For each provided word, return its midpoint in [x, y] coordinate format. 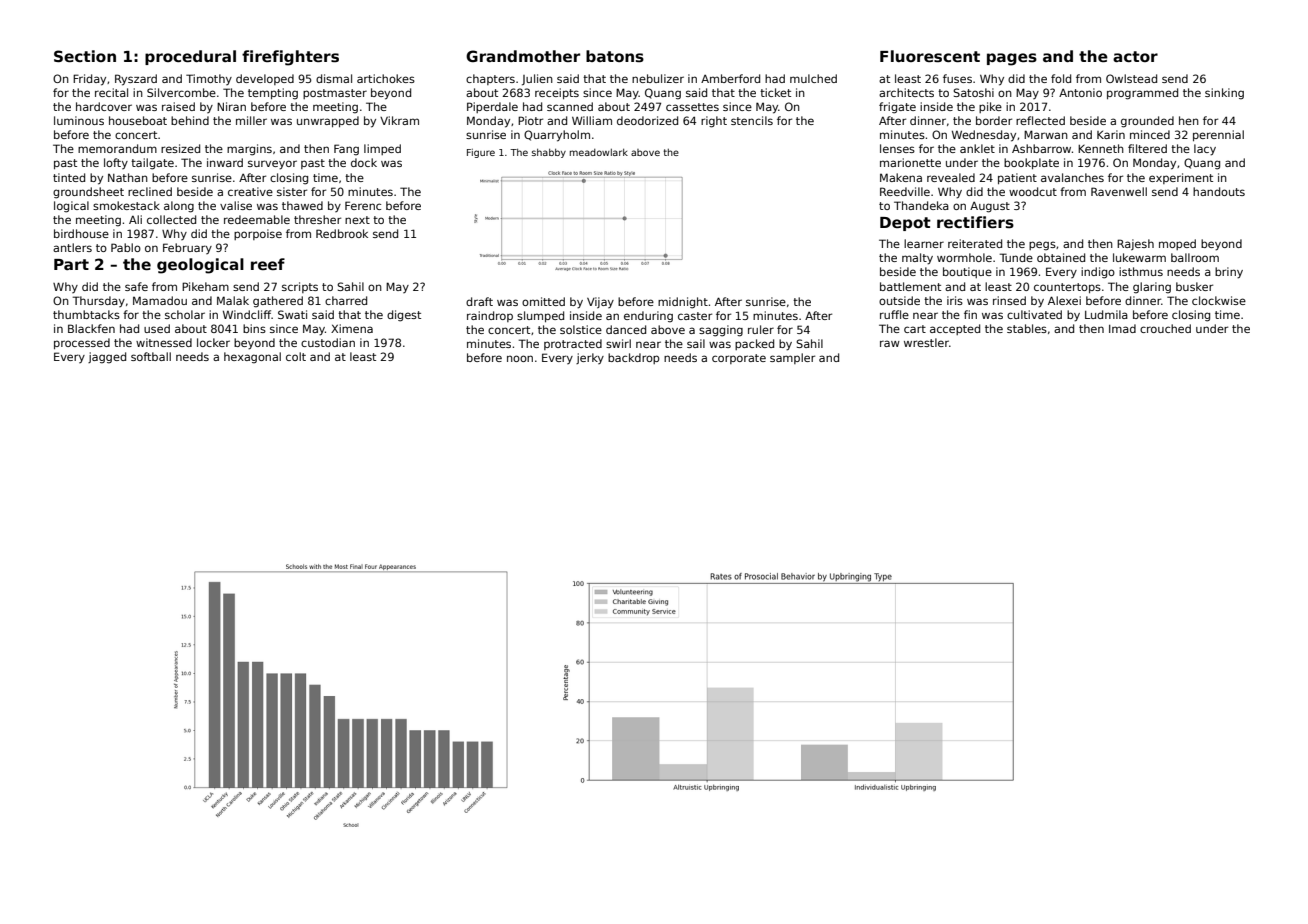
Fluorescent [930, 56]
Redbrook [342, 233]
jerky [590, 358]
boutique [967, 272]
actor [1135, 56]
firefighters [290, 58]
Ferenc [363, 205]
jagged [107, 358]
